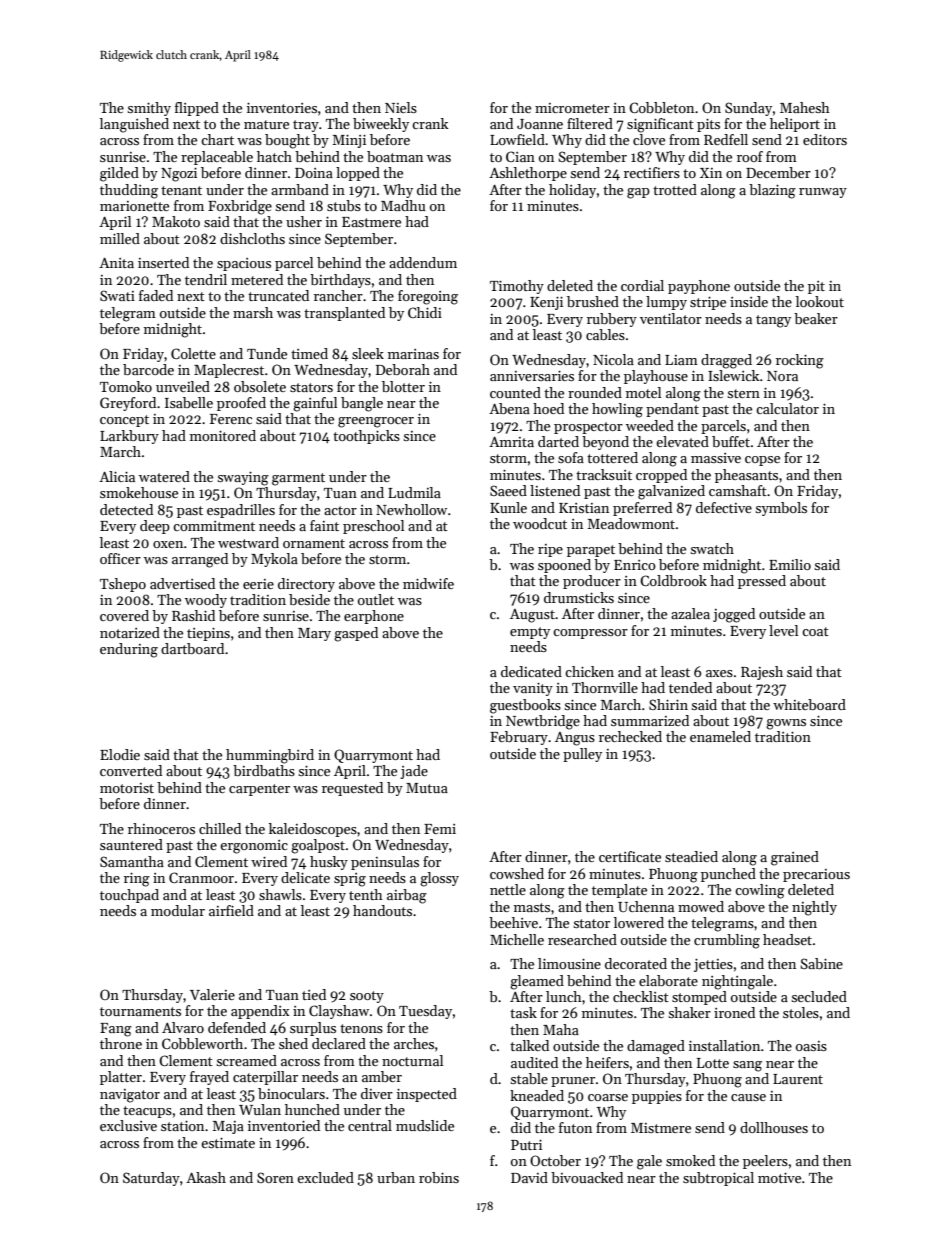 This image has width=952, height=1233. Describe the element at coordinates (244, 264) in the image. I see `spacious` at that location.
